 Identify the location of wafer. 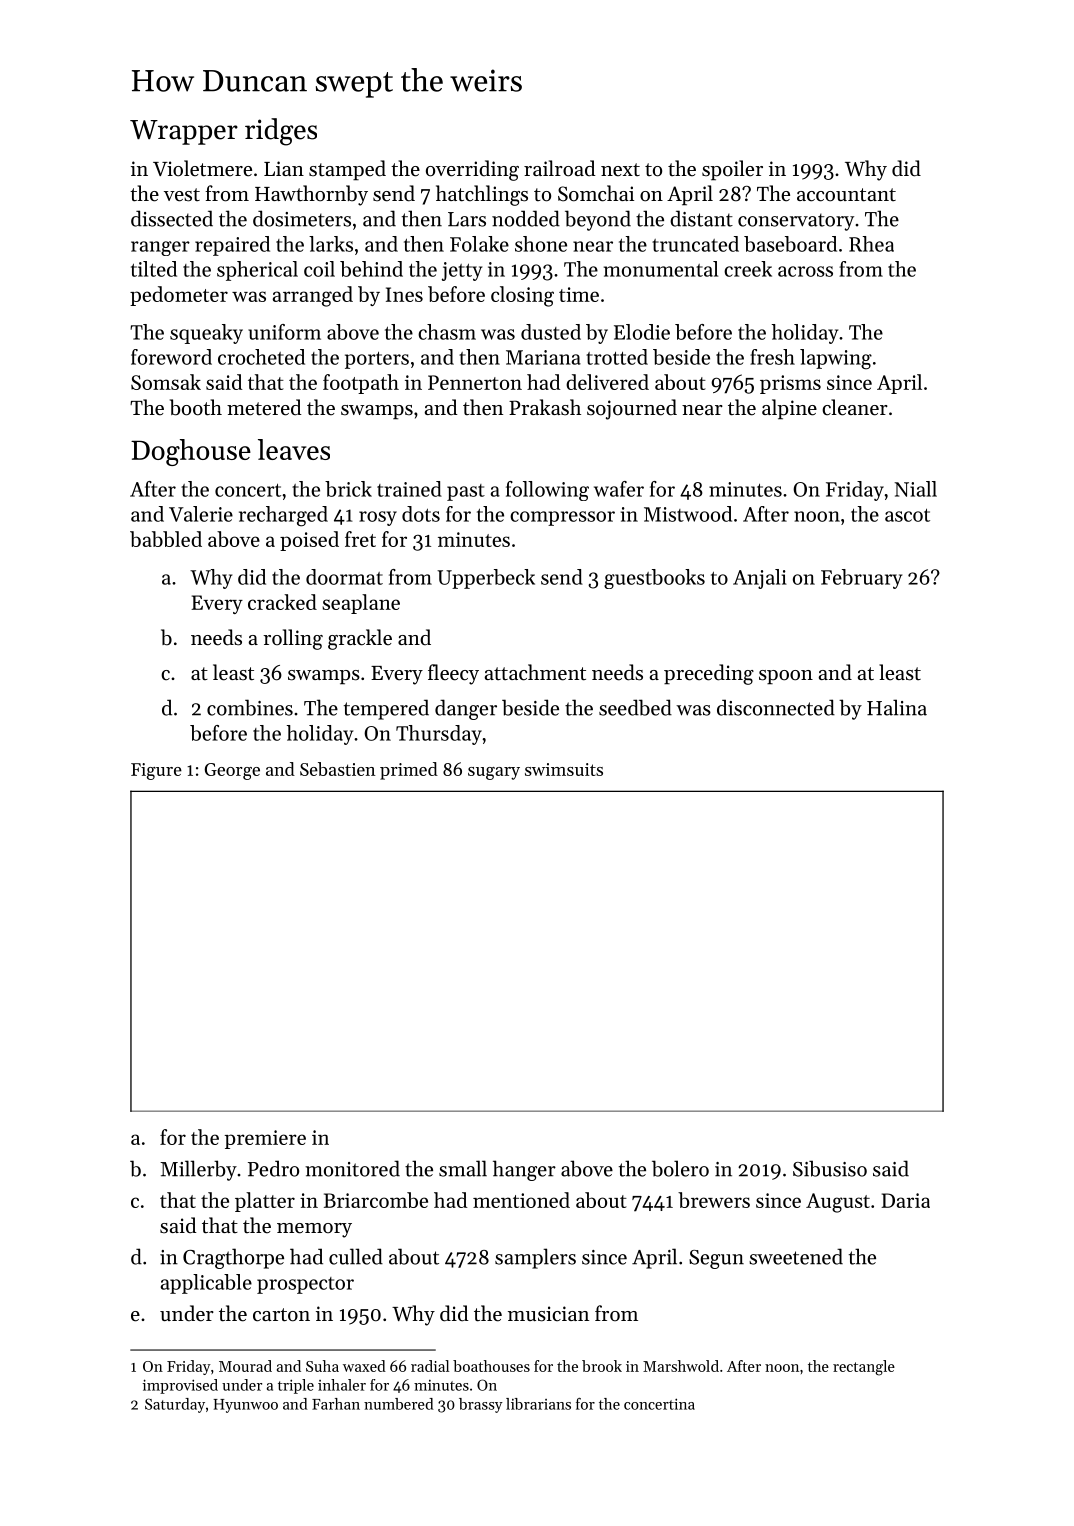
(619, 489).
